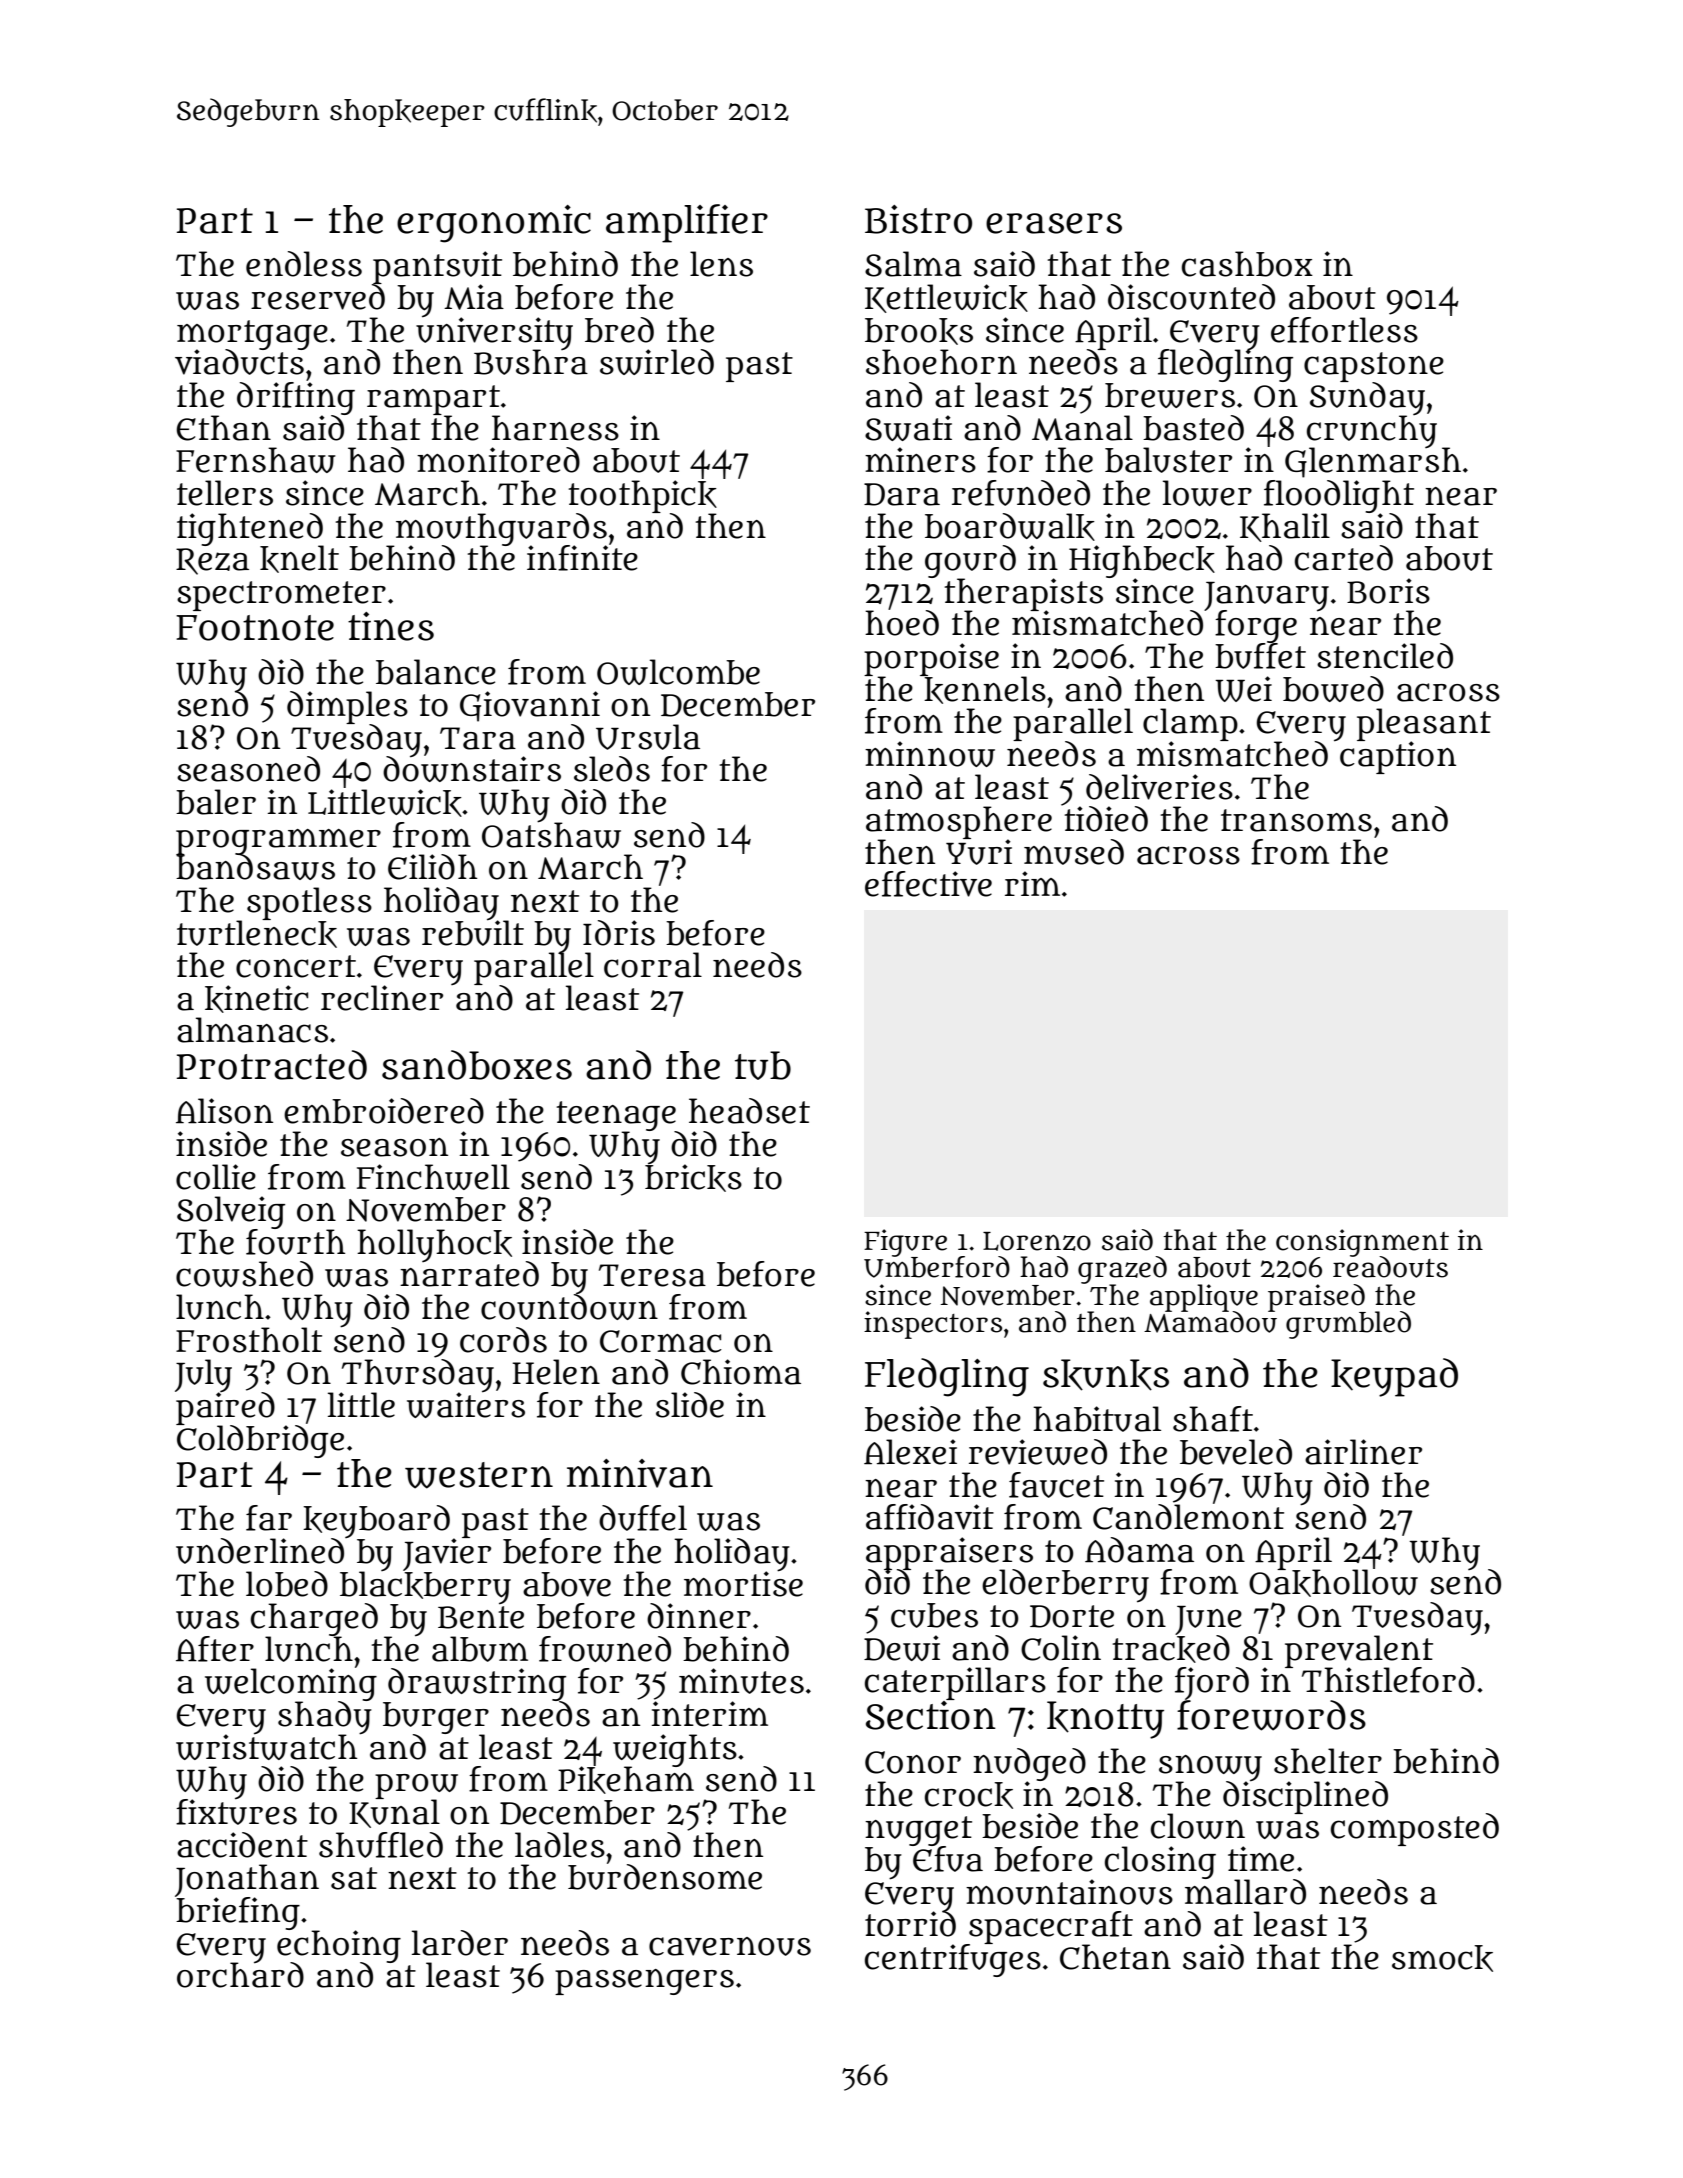 This screenshot has height=2178, width=1683. Describe the element at coordinates (1247, 264) in the screenshot. I see `cashbox` at that location.
